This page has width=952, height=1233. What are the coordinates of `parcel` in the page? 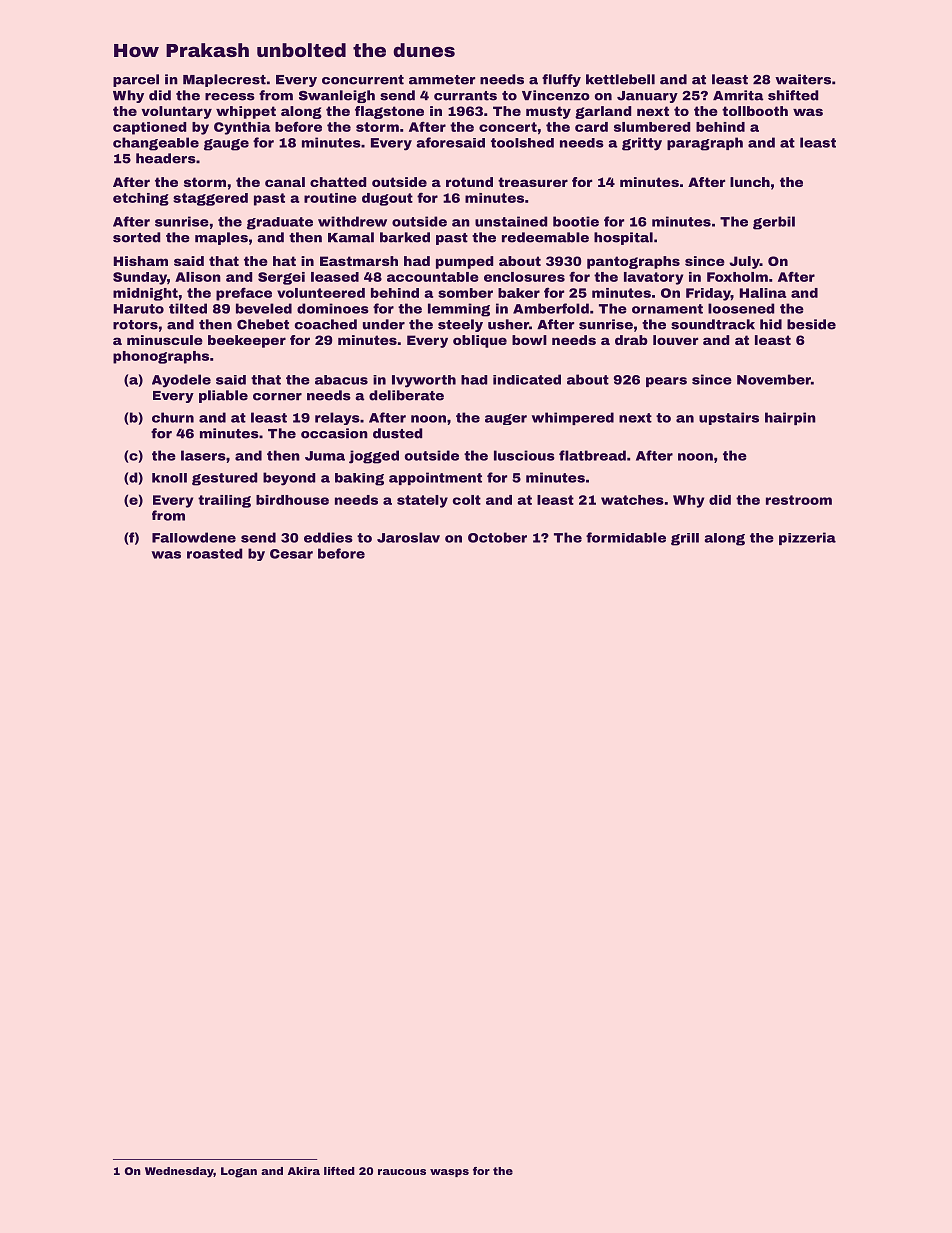 It's located at (136, 80).
